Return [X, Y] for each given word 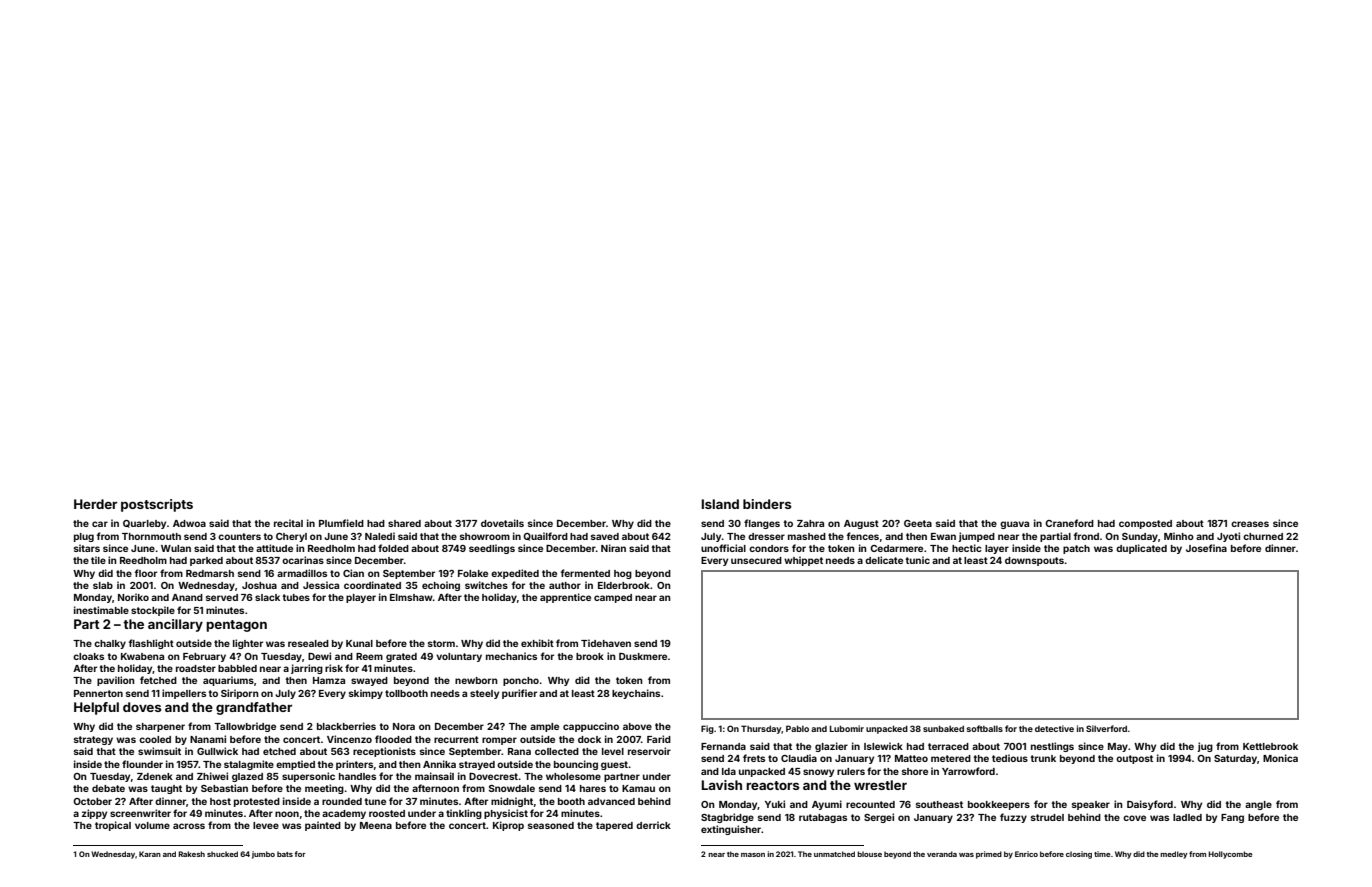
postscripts [157, 505]
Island [720, 504]
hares [593, 788]
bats [285, 854]
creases [1250, 524]
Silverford [1106, 728]
